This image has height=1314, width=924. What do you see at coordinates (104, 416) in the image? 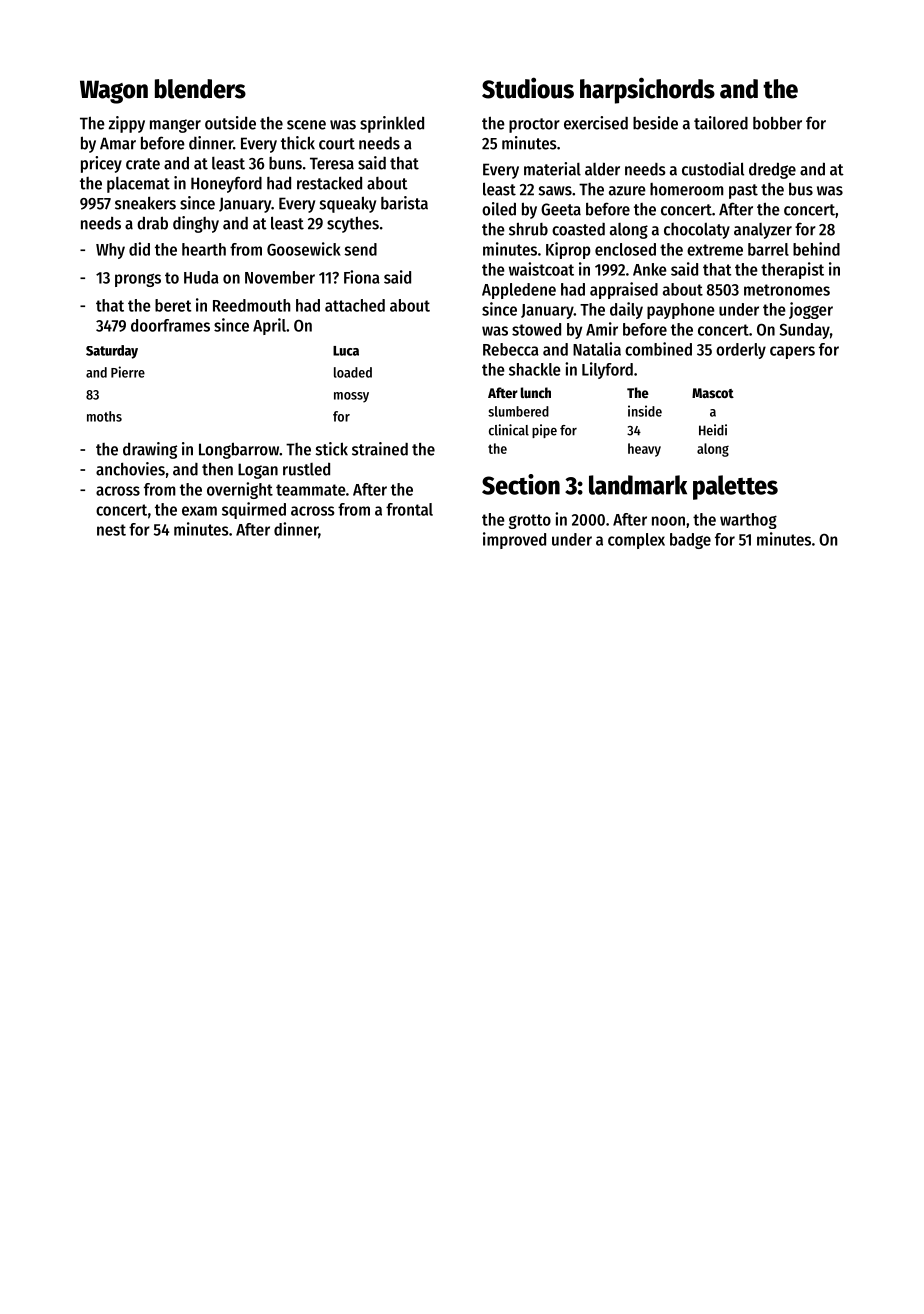
I see `moths` at bounding box center [104, 416].
